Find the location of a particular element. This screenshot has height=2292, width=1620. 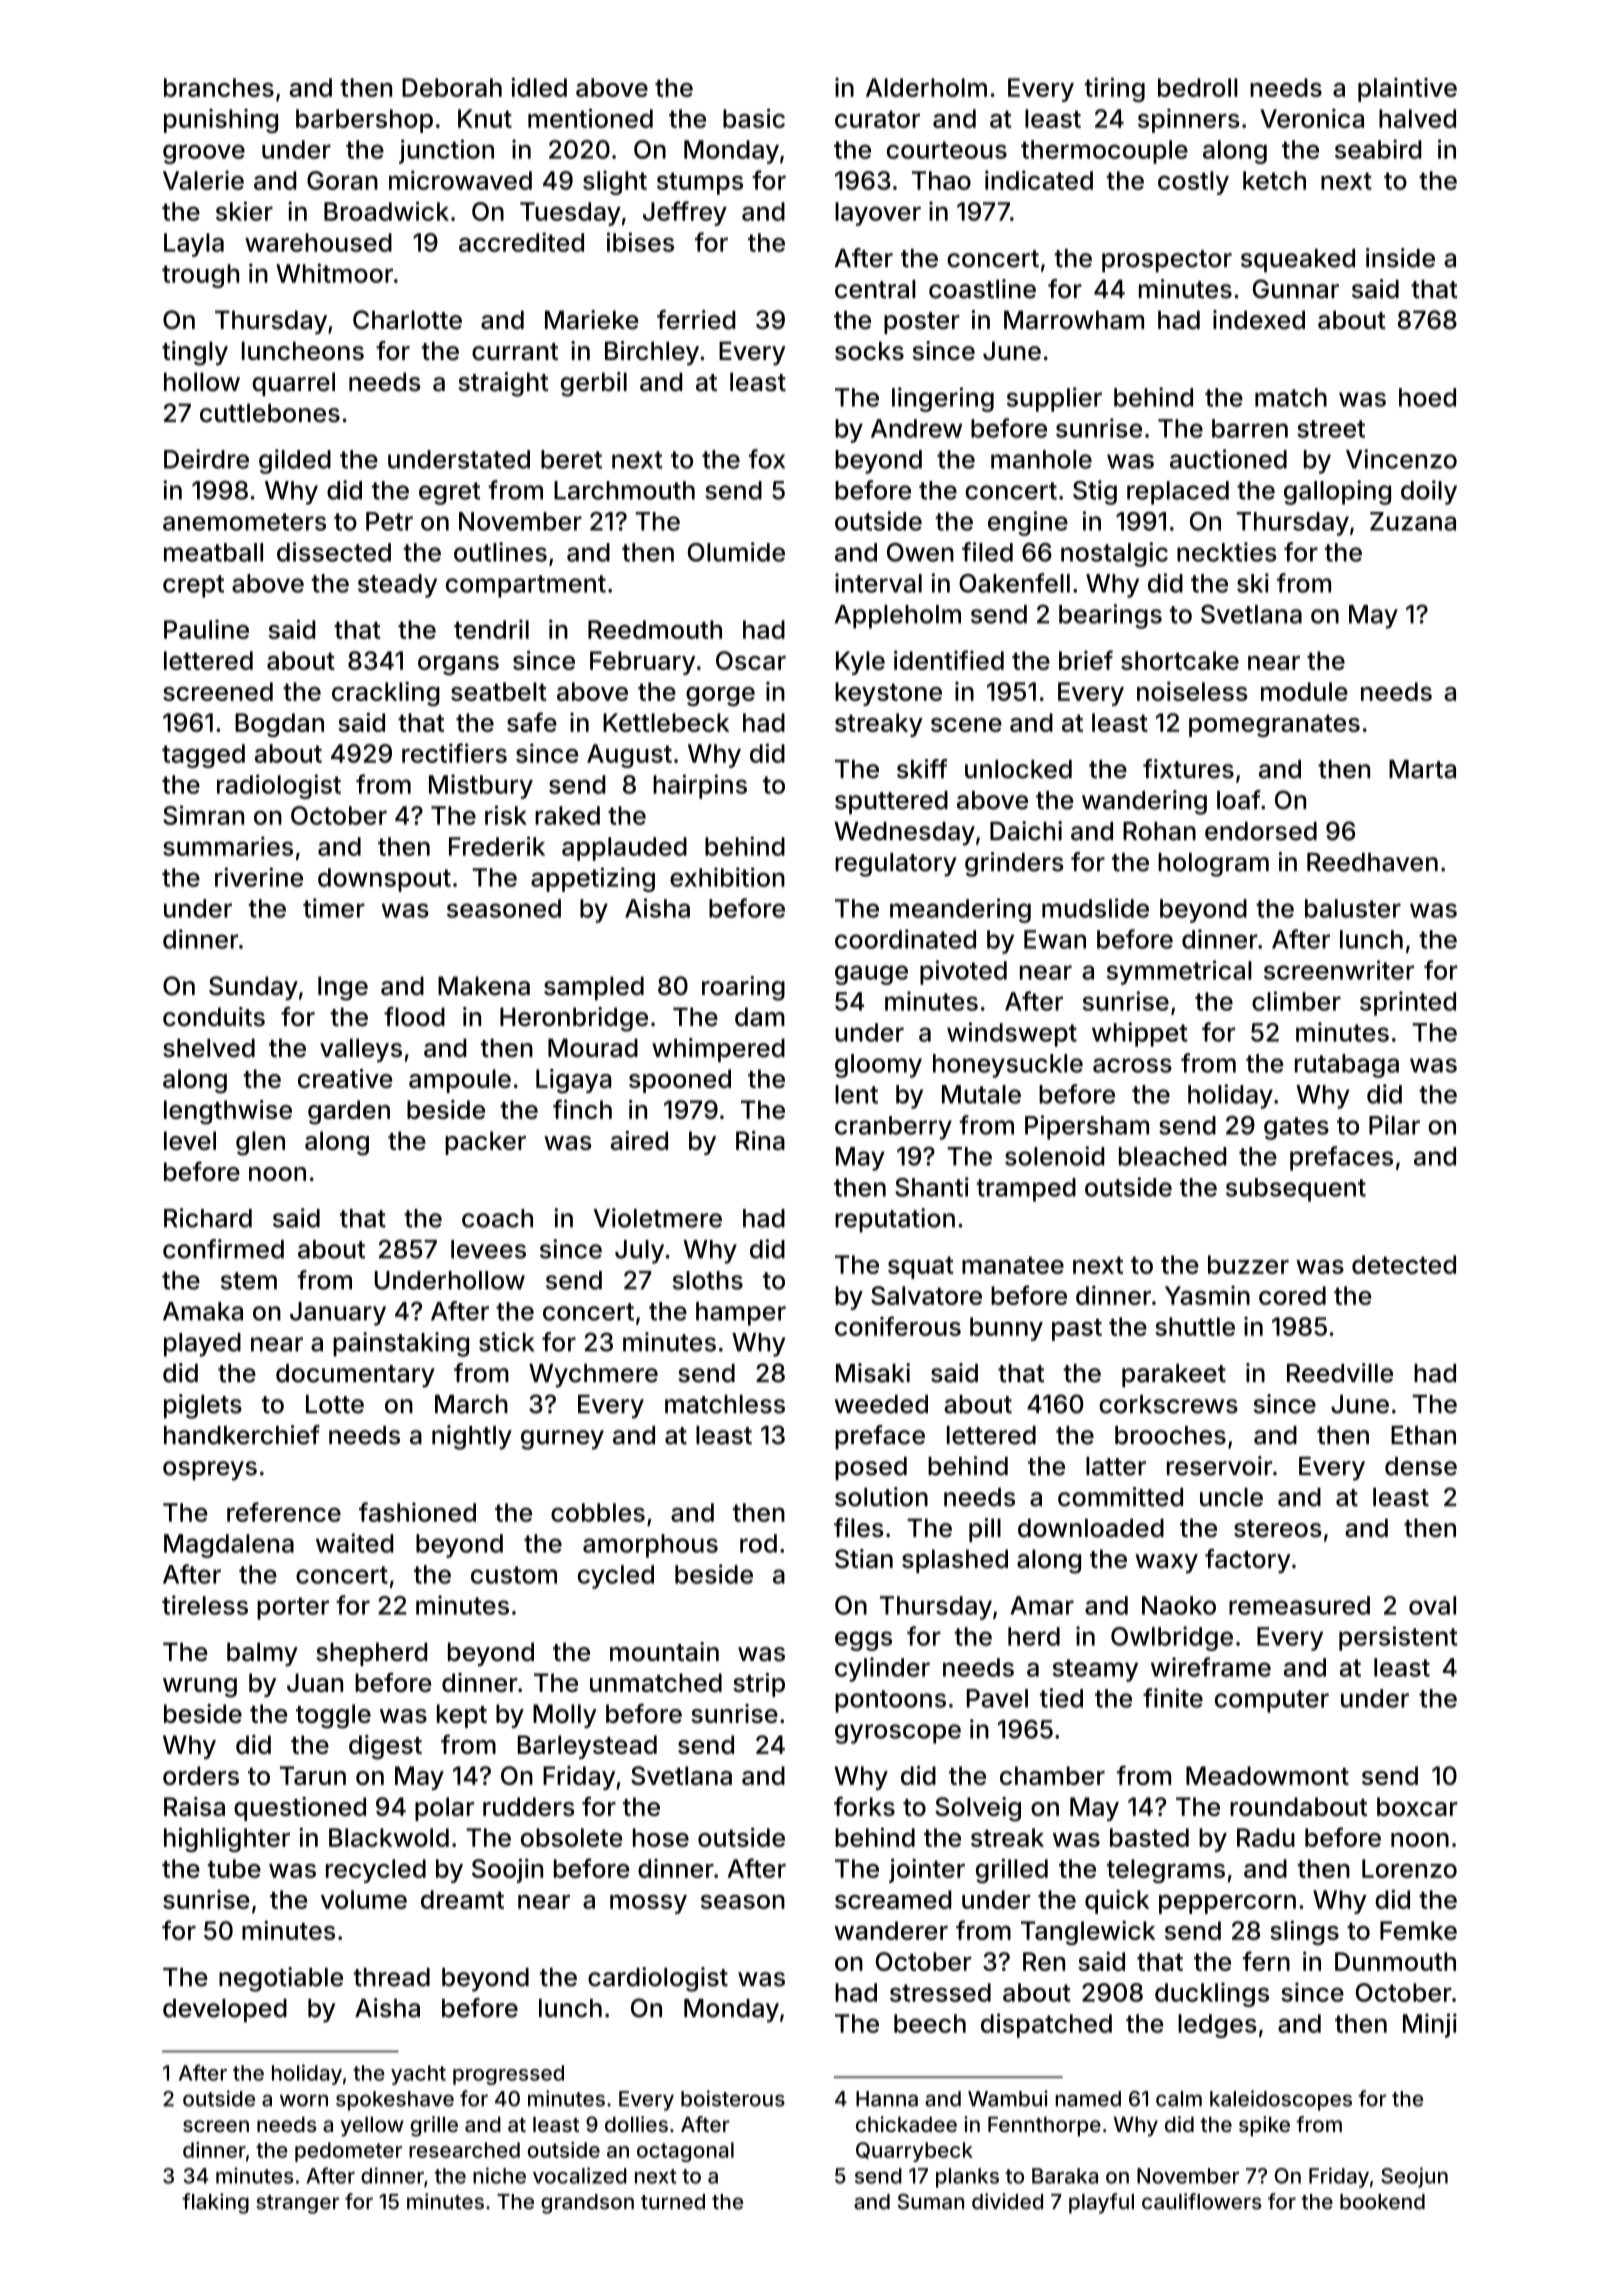

stereos is located at coordinates (1277, 1529).
